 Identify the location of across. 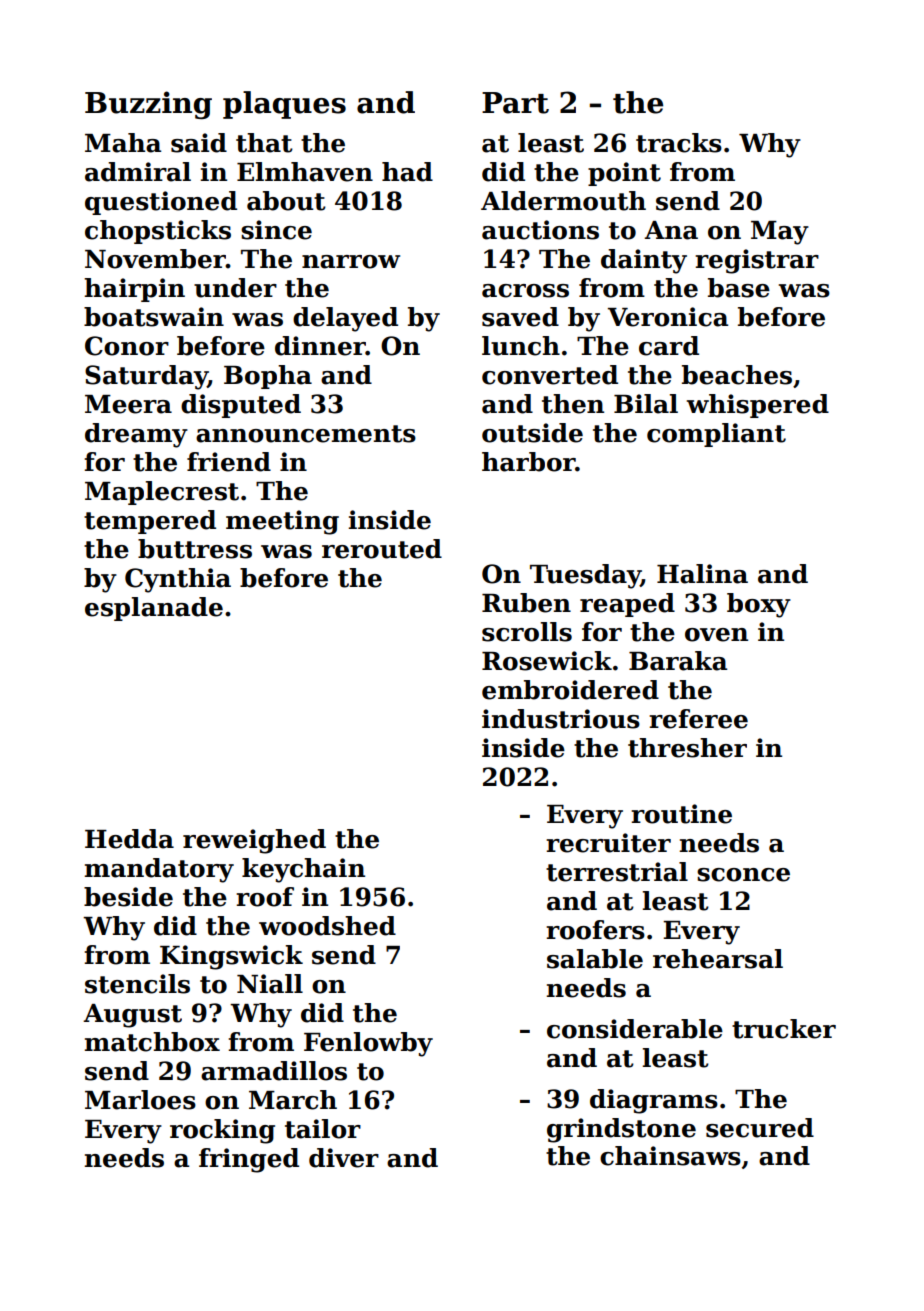
(525, 291).
